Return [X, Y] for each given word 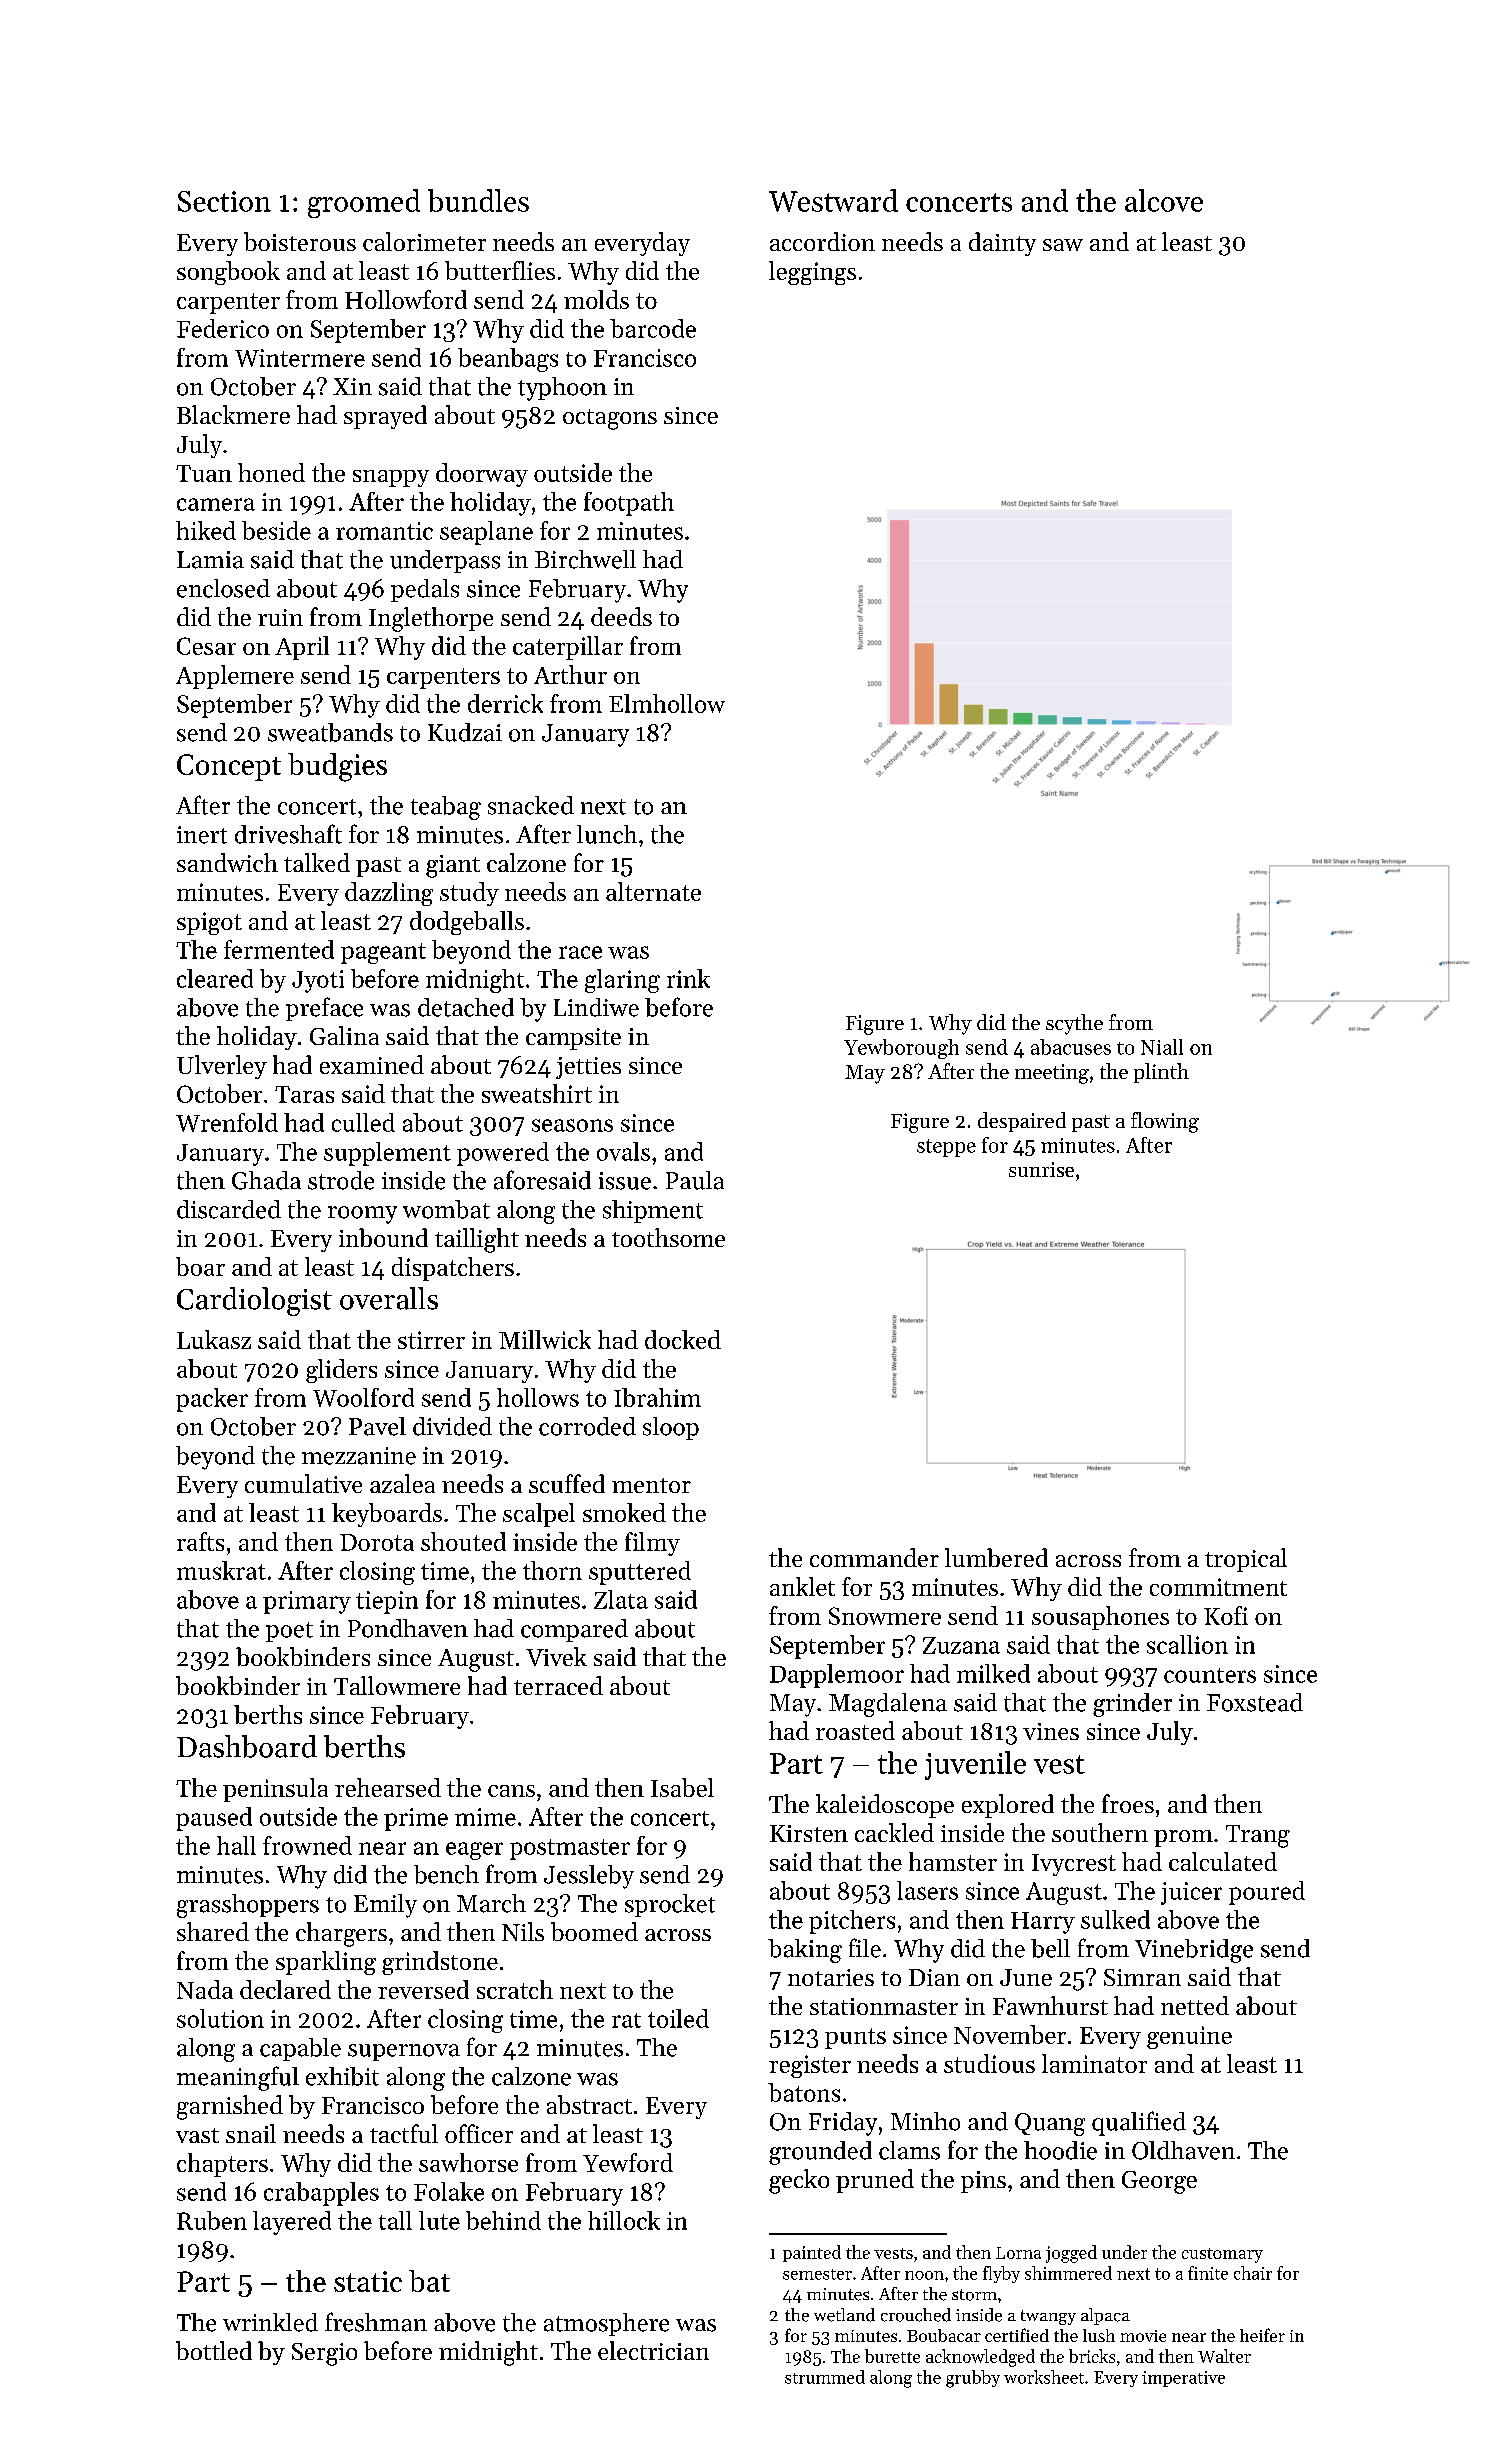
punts [855, 2038]
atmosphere [606, 2324]
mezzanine [359, 1456]
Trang [1258, 1836]
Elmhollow [667, 703]
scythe [1074, 1024]
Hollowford [406, 299]
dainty [1002, 244]
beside [276, 530]
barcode [653, 328]
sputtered [640, 1573]
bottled [214, 2350]
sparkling [326, 1963]
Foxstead [1255, 1702]
